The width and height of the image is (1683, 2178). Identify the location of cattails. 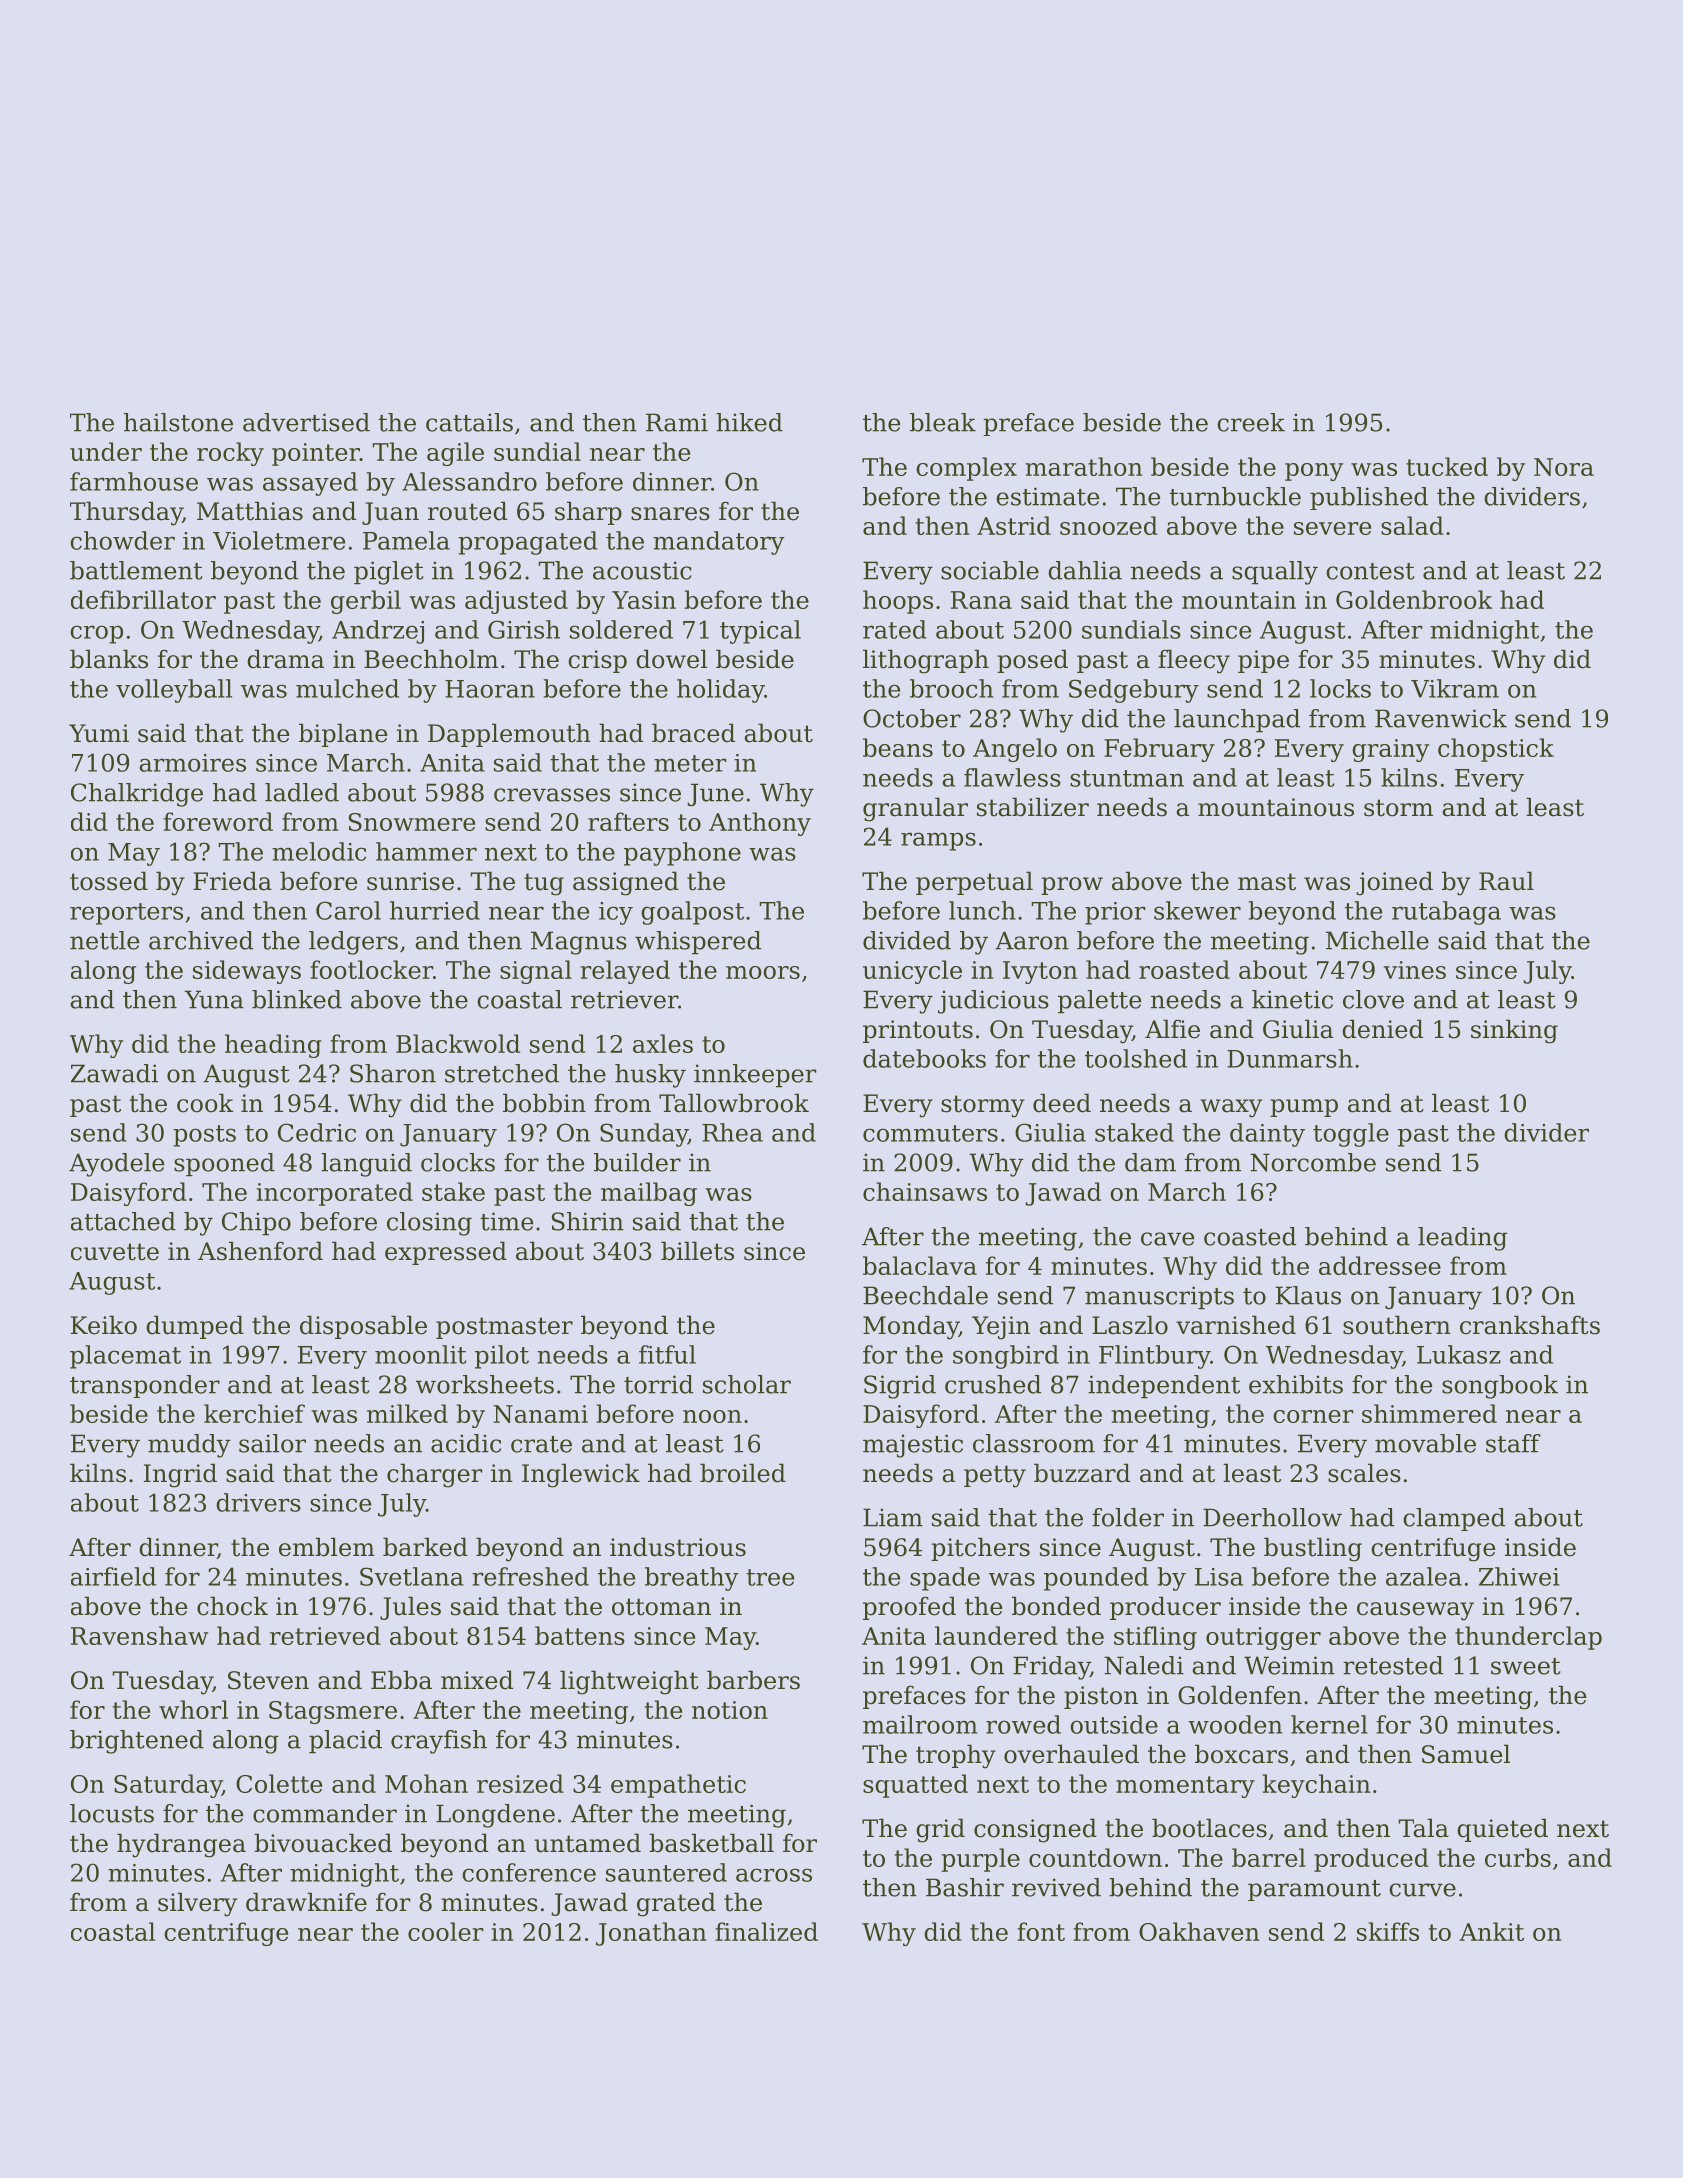
(469, 422).
